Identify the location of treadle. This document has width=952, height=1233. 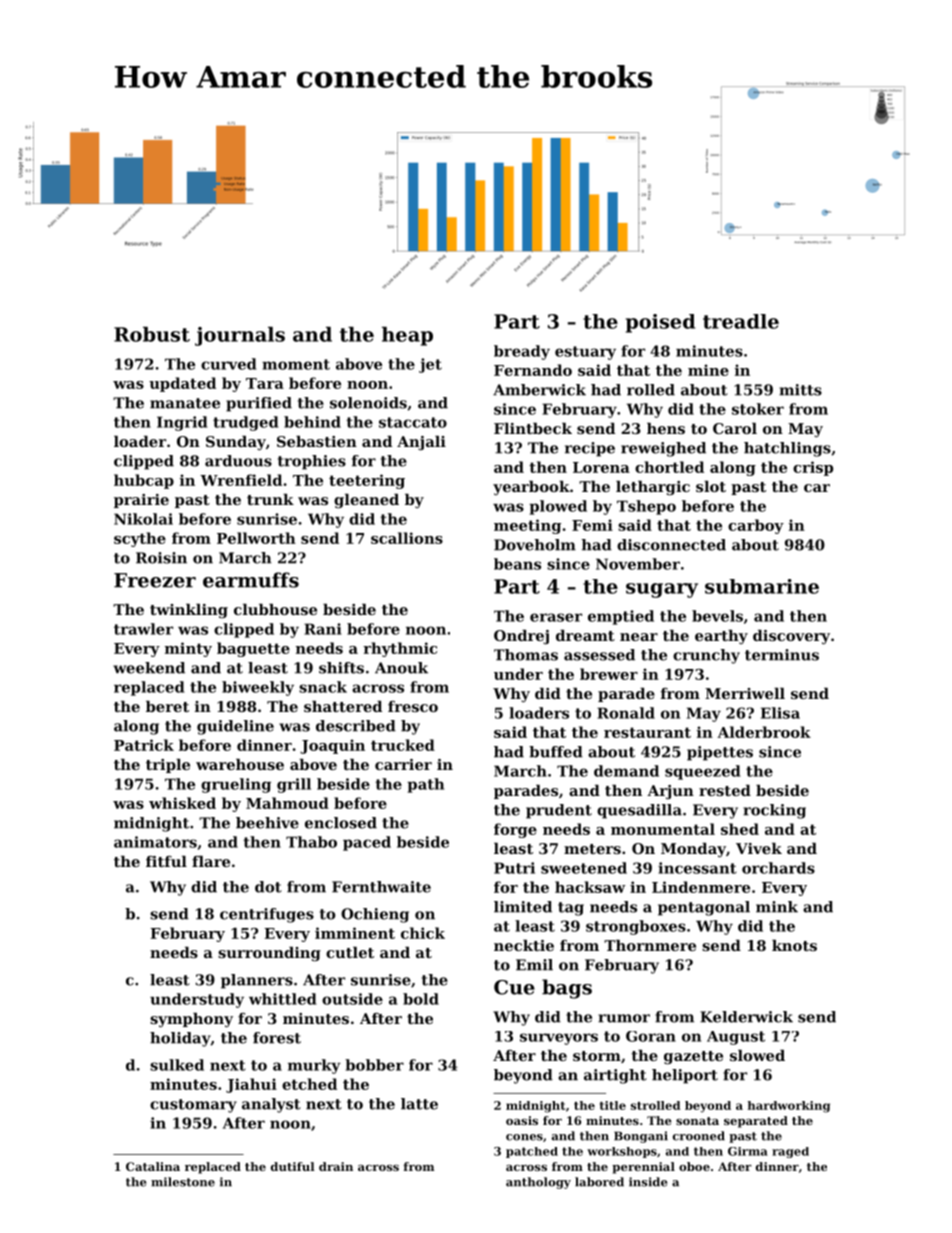
(741, 321).
